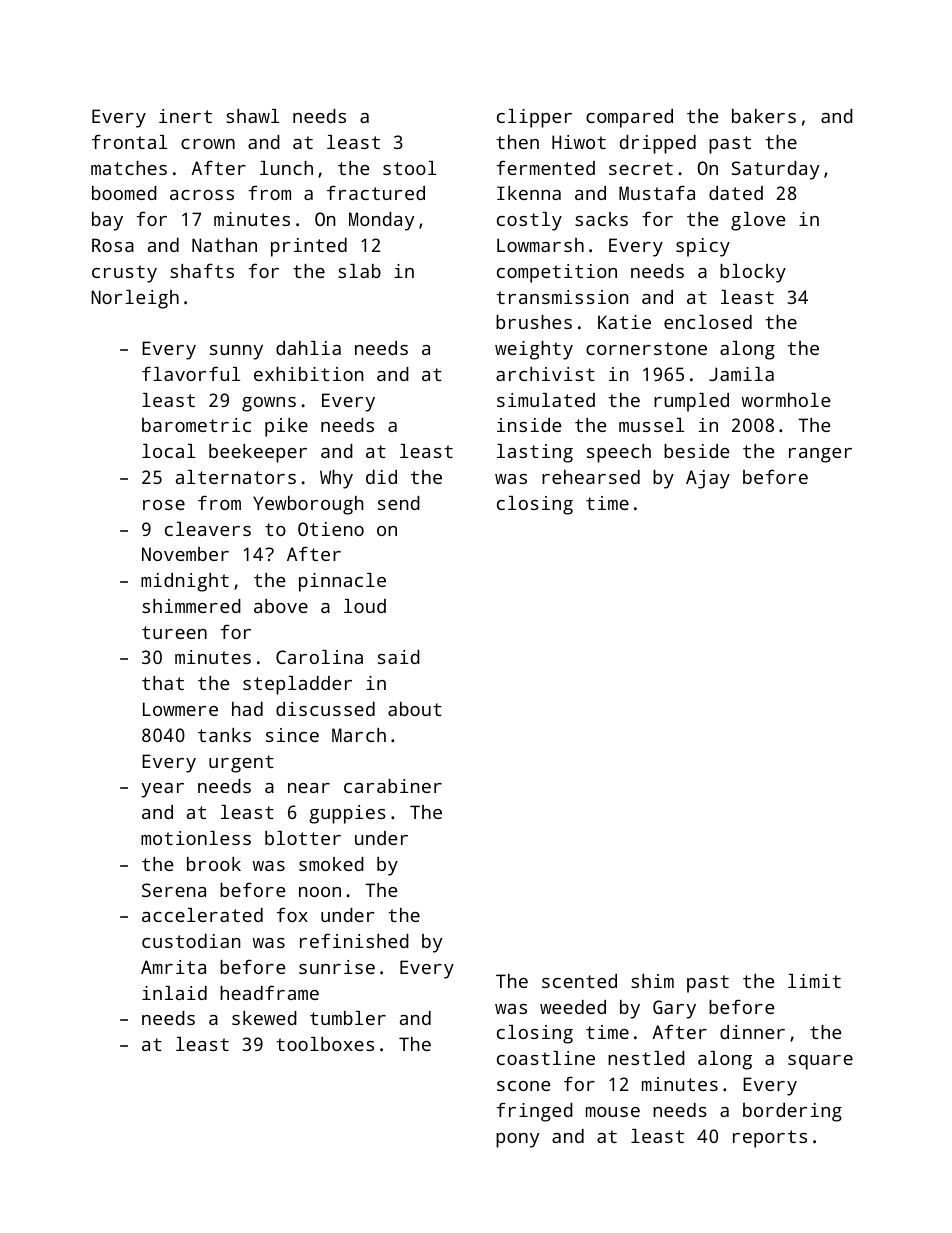  Describe the element at coordinates (393, 786) in the document. I see `carabiner` at that location.
